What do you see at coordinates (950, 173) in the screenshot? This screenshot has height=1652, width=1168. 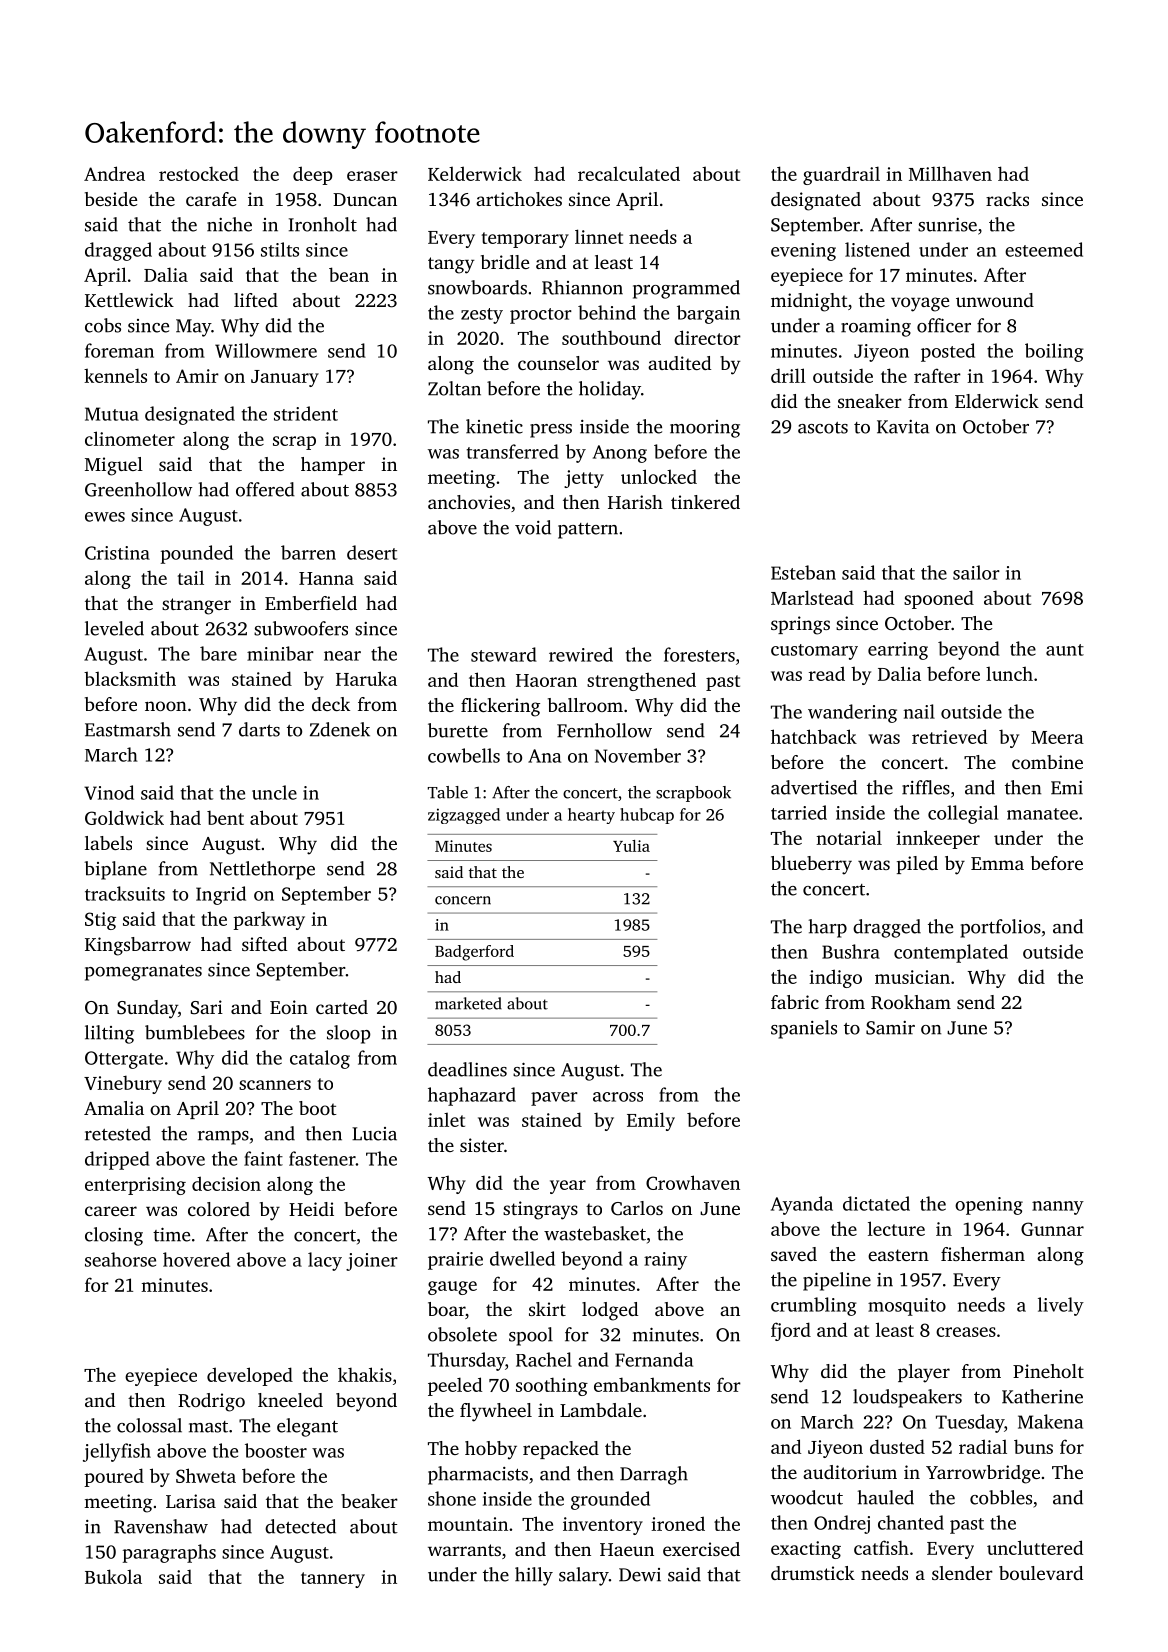 I see `Millhaven` at bounding box center [950, 173].
